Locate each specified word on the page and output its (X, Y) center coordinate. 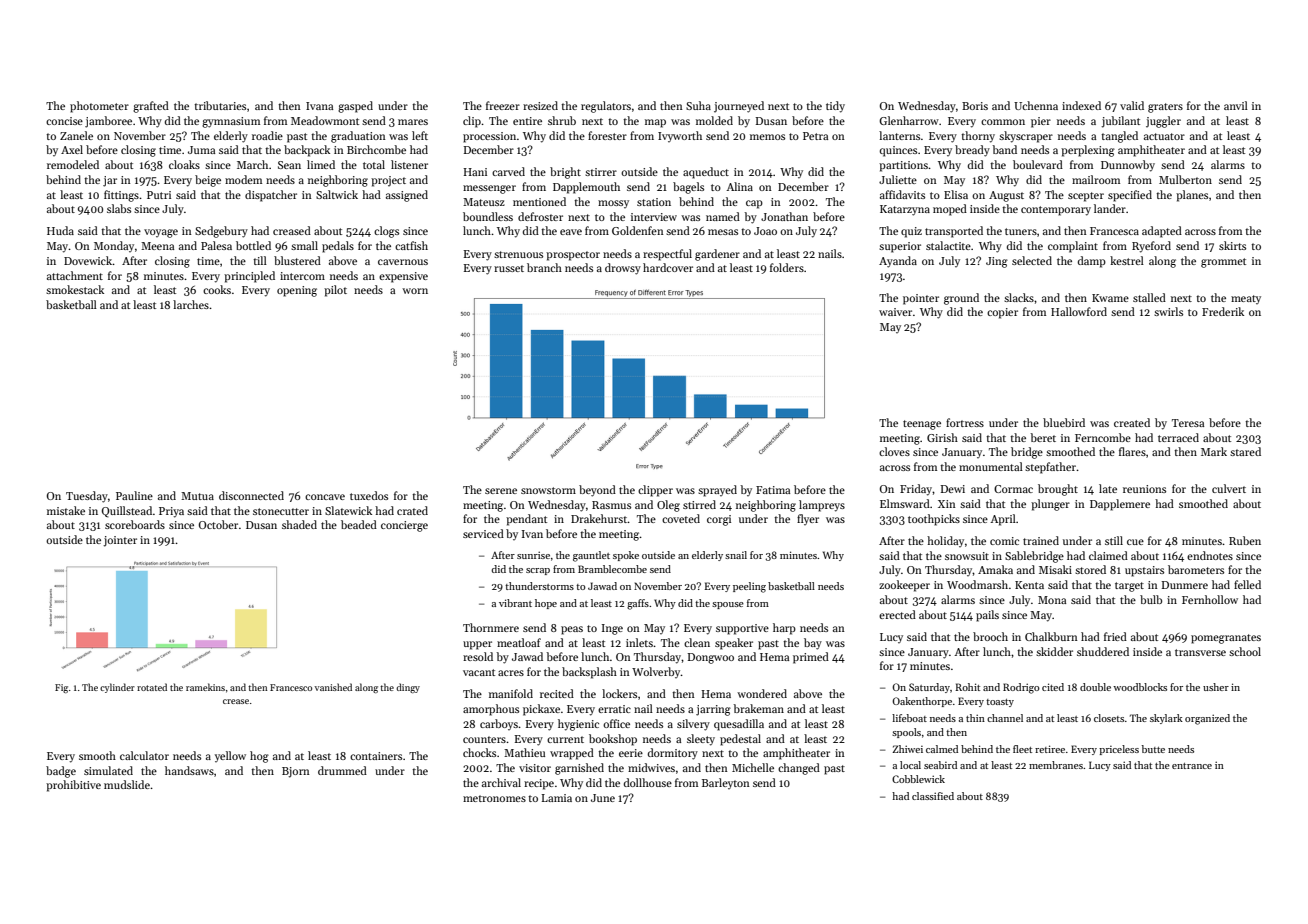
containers (376, 756)
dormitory (673, 754)
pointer (921, 299)
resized (540, 105)
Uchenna (1036, 105)
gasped (355, 107)
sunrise (533, 555)
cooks (217, 289)
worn (415, 291)
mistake (66, 510)
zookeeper (904, 586)
